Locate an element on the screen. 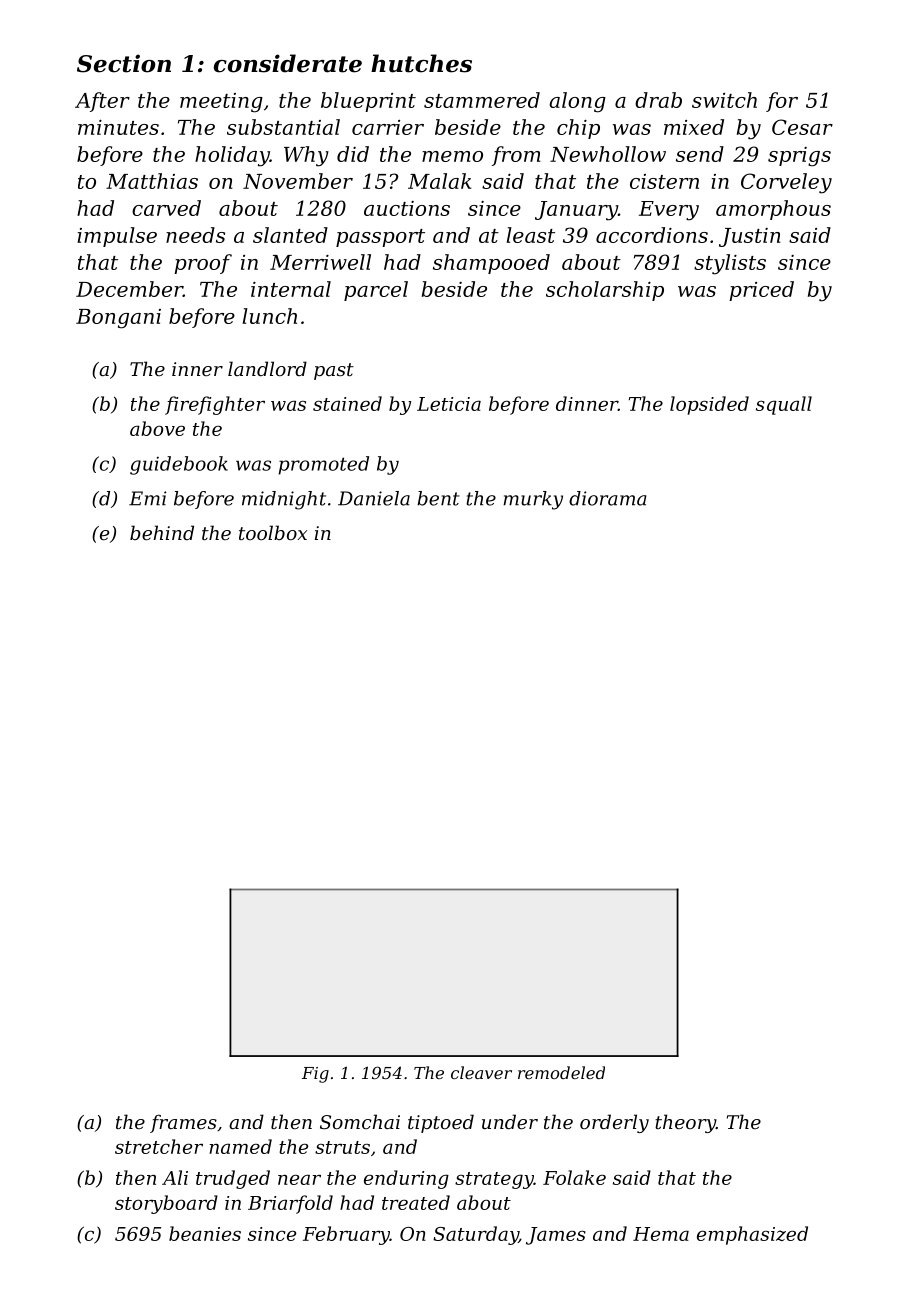  Bongani is located at coordinates (118, 319).
